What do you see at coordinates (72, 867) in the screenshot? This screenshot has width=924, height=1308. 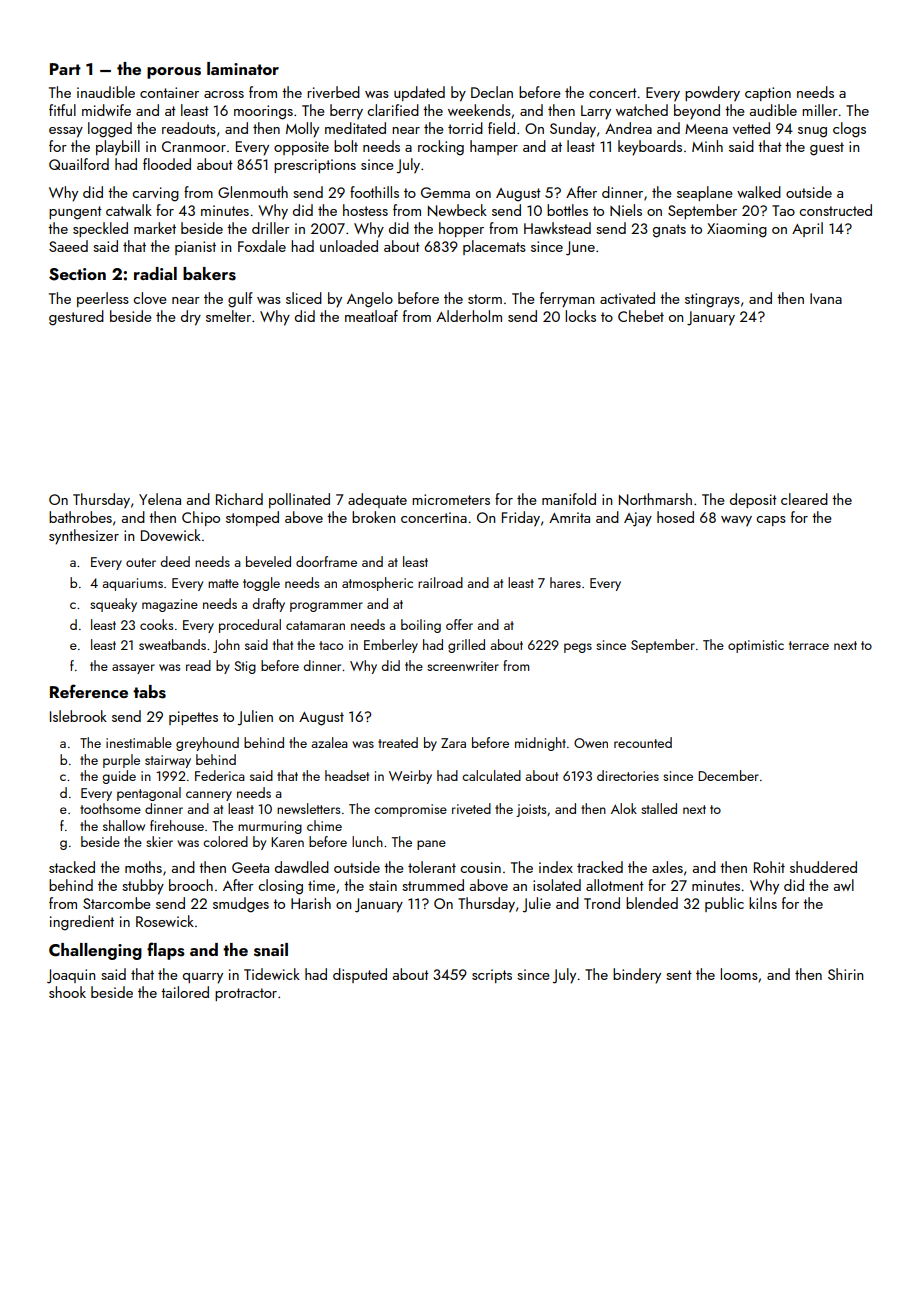 I see `stacked` at bounding box center [72, 867].
